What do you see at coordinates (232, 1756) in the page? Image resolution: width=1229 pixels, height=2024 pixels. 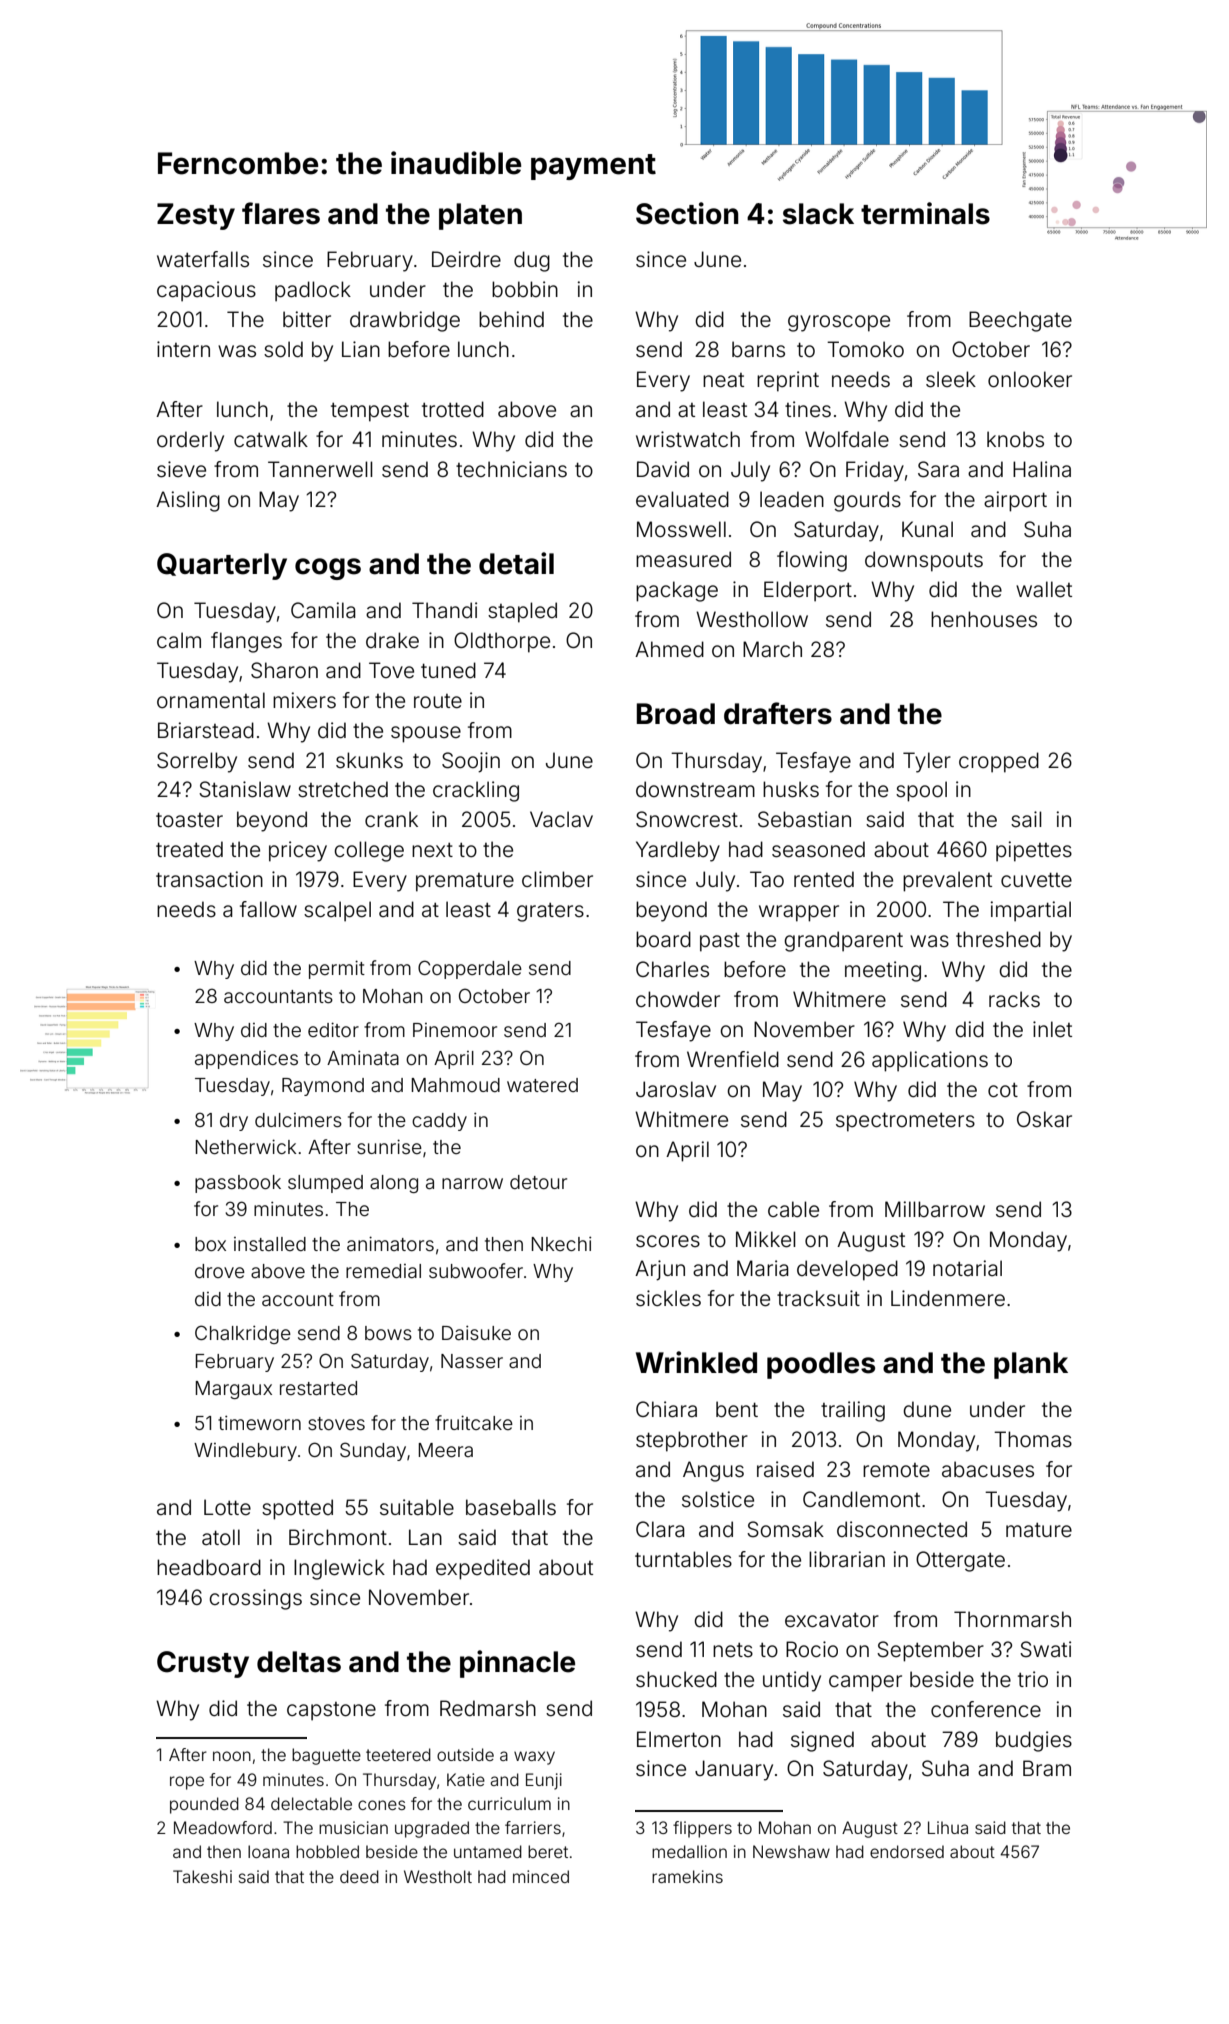 I see `noon` at bounding box center [232, 1756].
